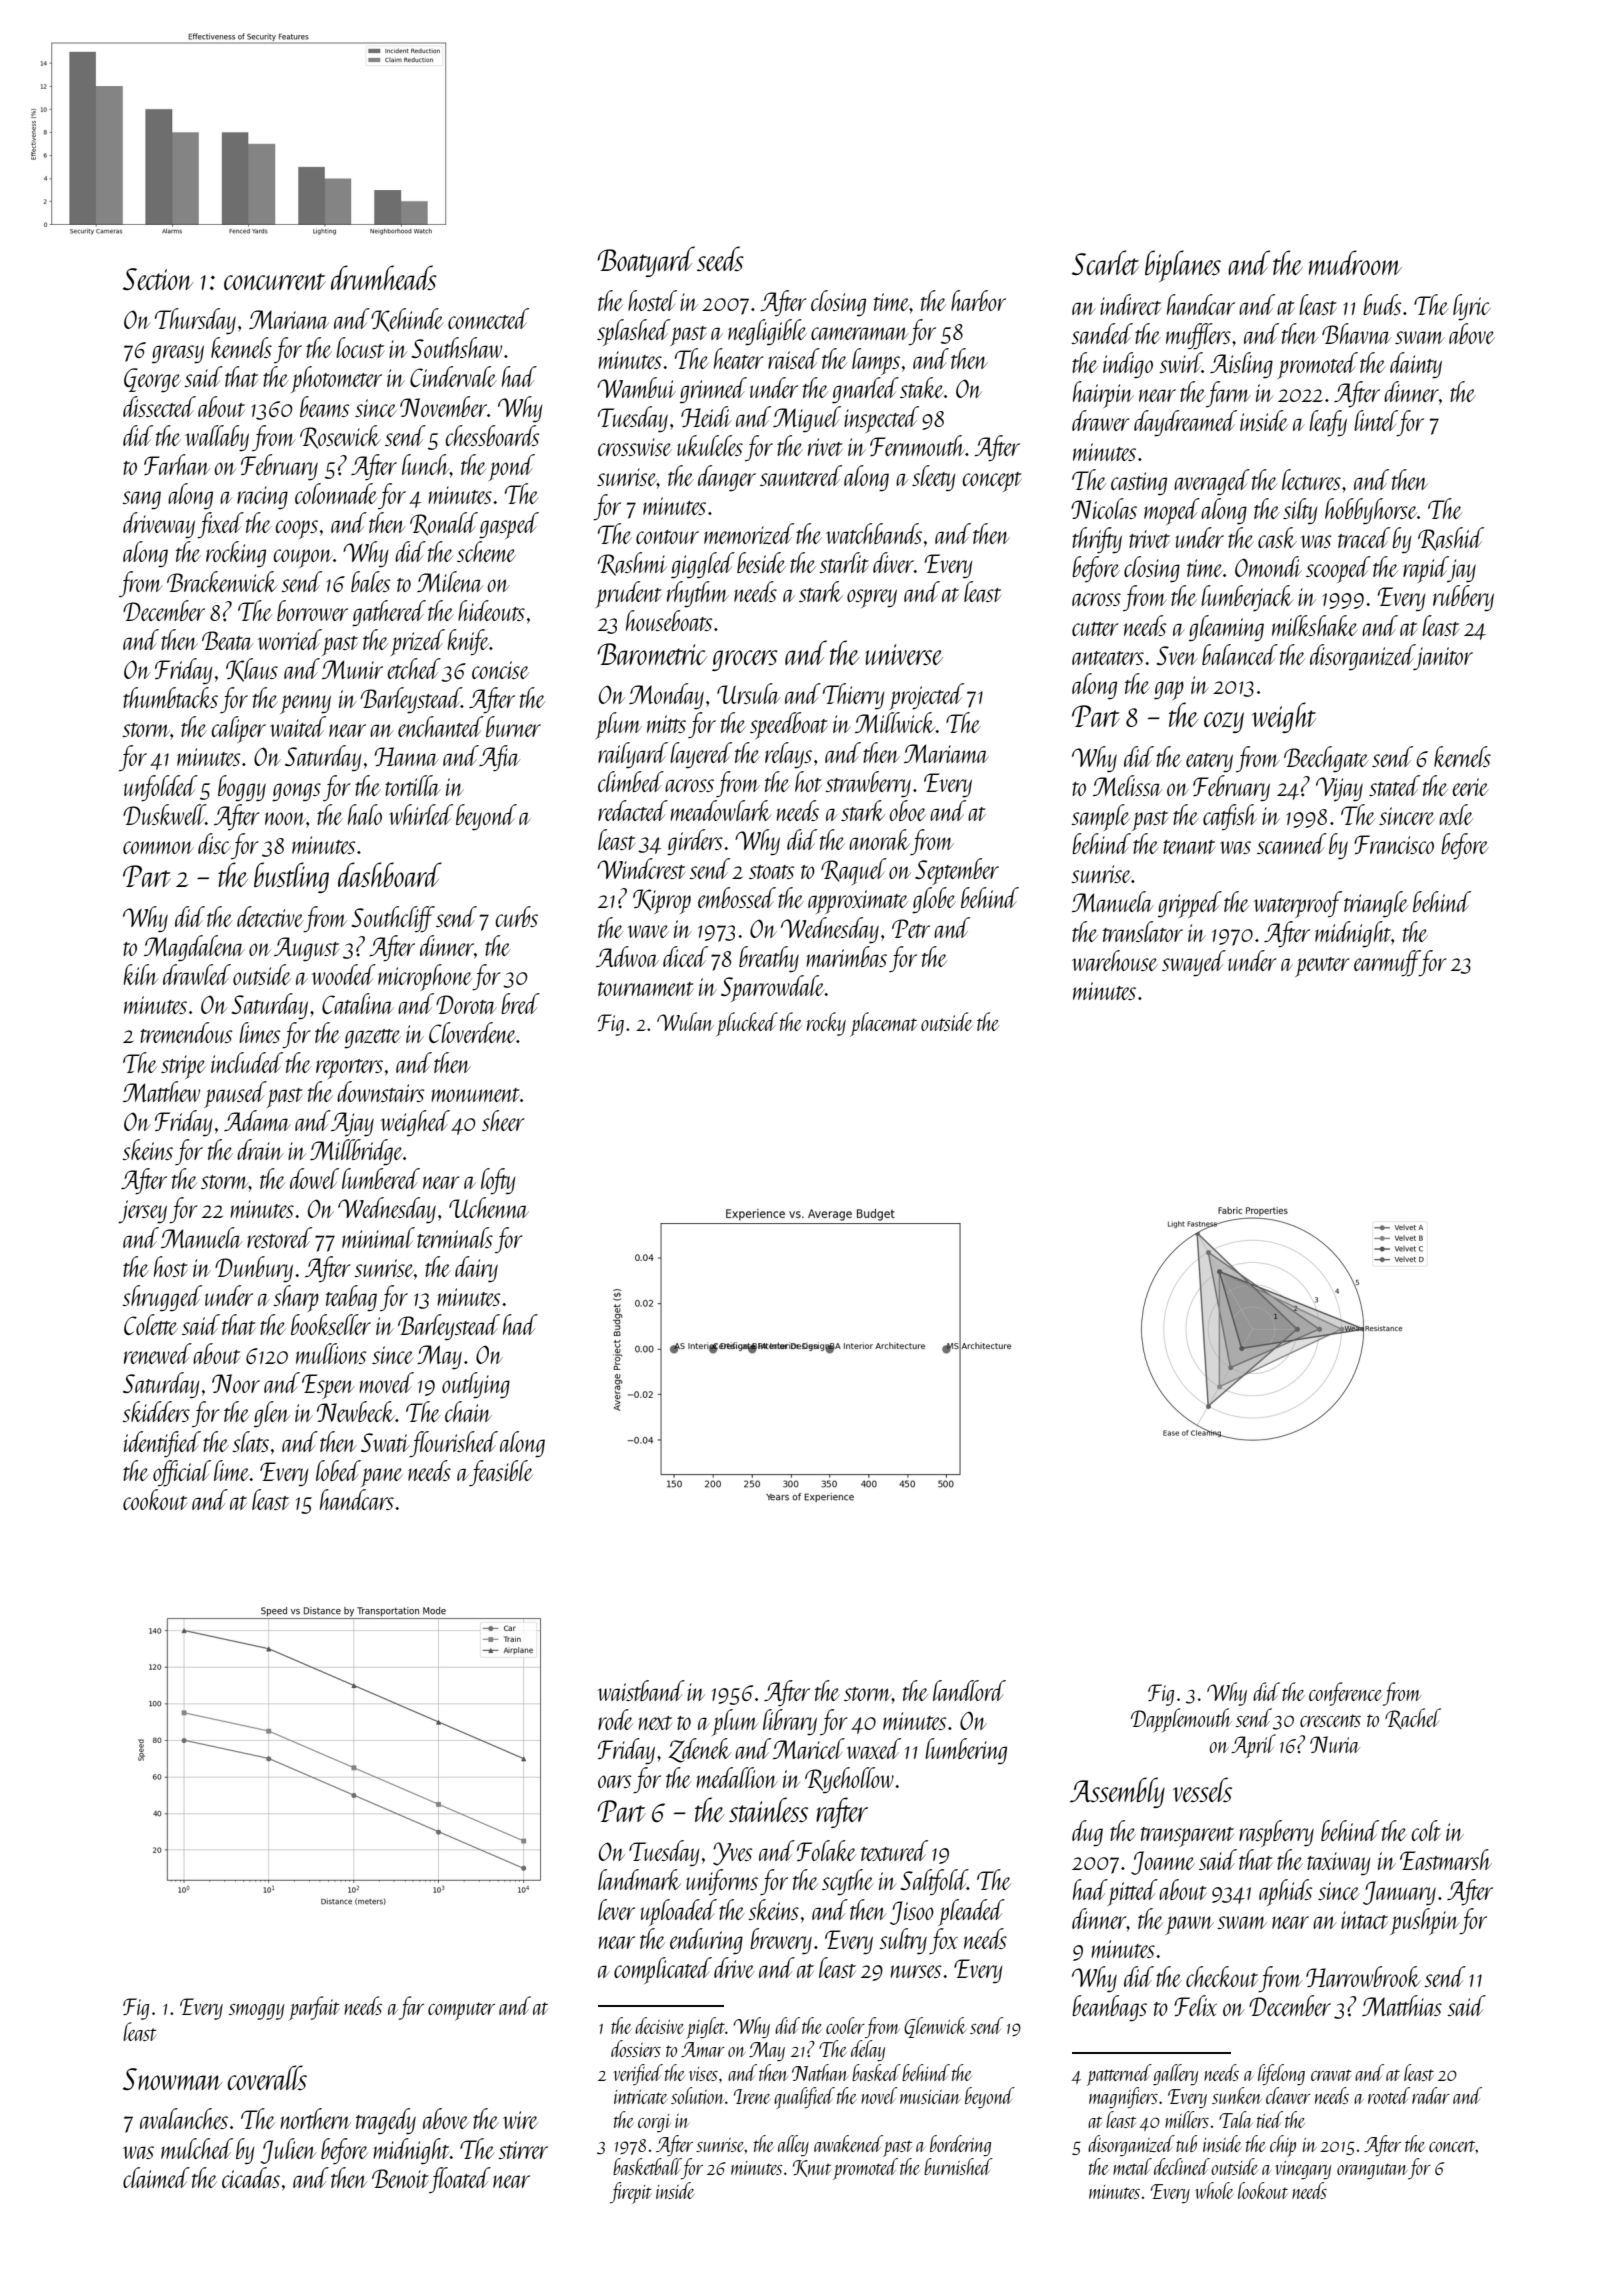 The height and width of the screenshot is (2292, 1620). I want to click on translator, so click(1143, 931).
